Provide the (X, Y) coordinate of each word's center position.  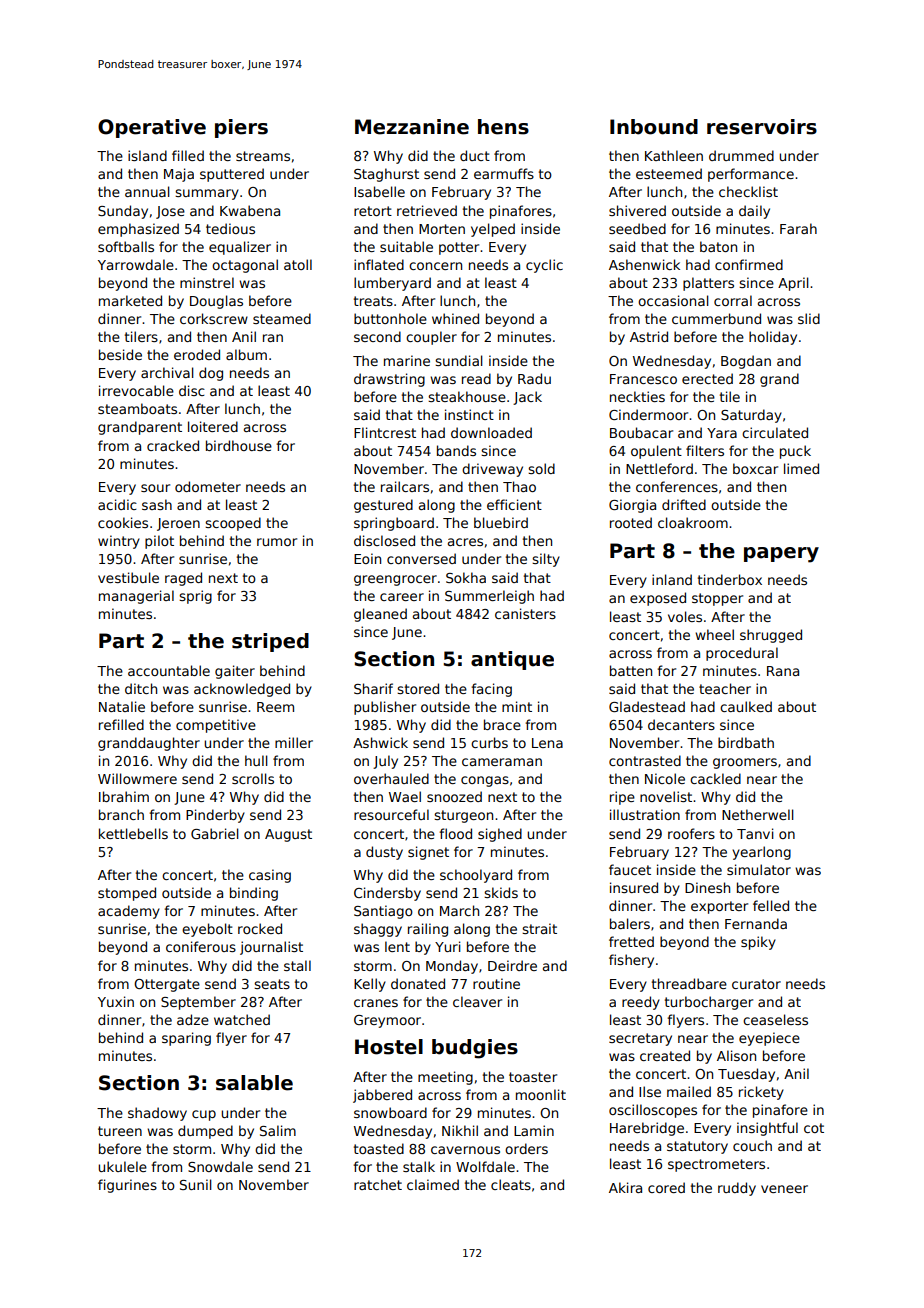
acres (465, 542)
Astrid (649, 336)
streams (263, 156)
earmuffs (504, 173)
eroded (197, 354)
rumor (277, 542)
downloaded (491, 432)
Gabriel (215, 833)
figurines (127, 1186)
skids (501, 892)
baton (718, 246)
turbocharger (709, 1003)
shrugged (771, 636)
